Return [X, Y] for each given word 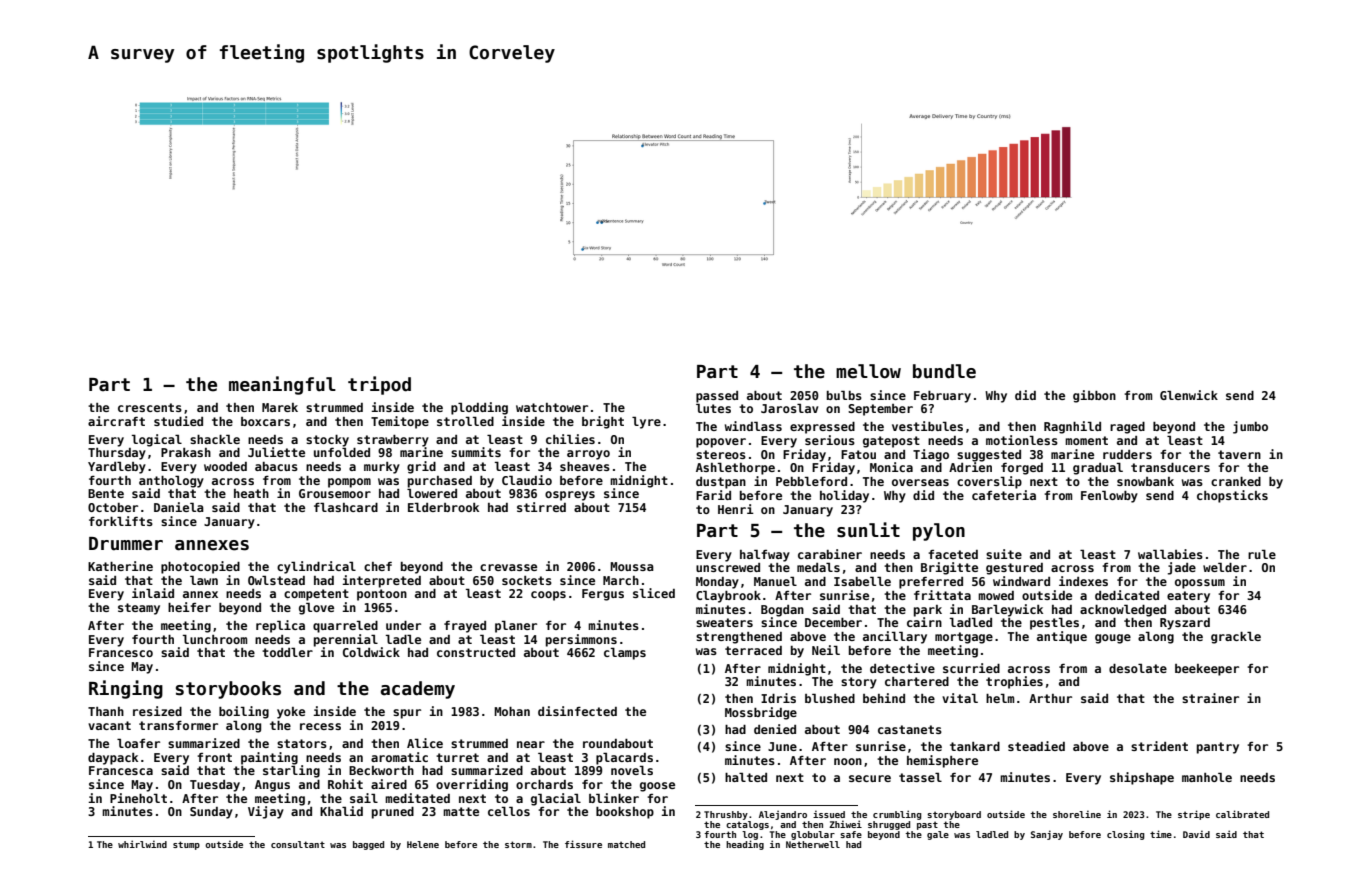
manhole [1207, 777]
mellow [868, 371]
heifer [189, 607]
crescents [150, 407]
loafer [138, 743]
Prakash [186, 452]
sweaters [724, 622]
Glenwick [1189, 395]
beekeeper [1207, 670]
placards [624, 758]
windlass [753, 426]
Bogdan [782, 611]
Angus [272, 786]
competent [316, 595]
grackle [1236, 637]
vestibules [927, 426]
